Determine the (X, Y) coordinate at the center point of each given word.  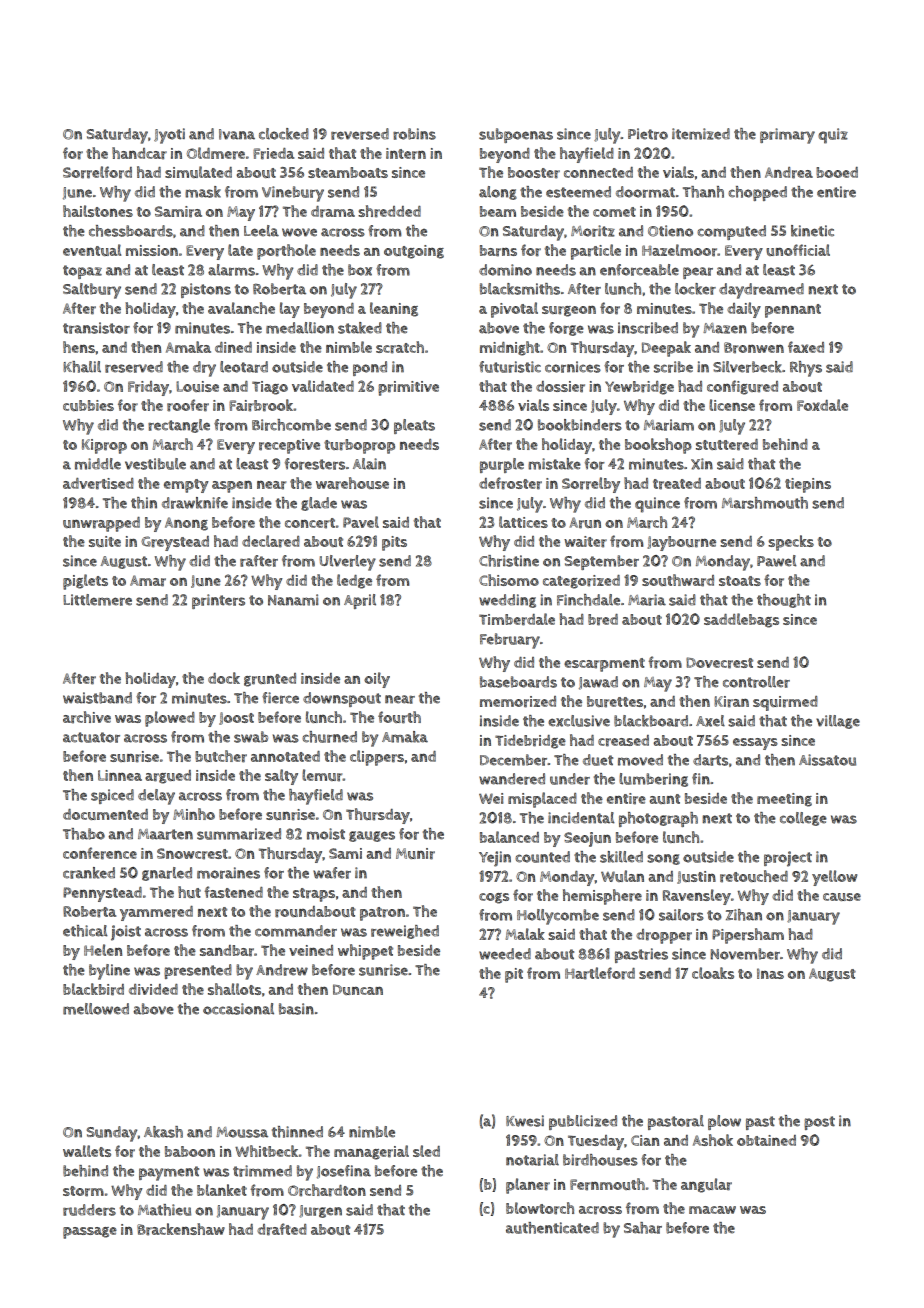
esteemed (578, 192)
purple (502, 465)
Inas (770, 973)
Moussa (242, 1132)
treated (677, 484)
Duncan (358, 989)
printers (218, 601)
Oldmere (216, 153)
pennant (793, 311)
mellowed (96, 1009)
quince (657, 505)
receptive (289, 446)
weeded (505, 954)
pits (394, 543)
